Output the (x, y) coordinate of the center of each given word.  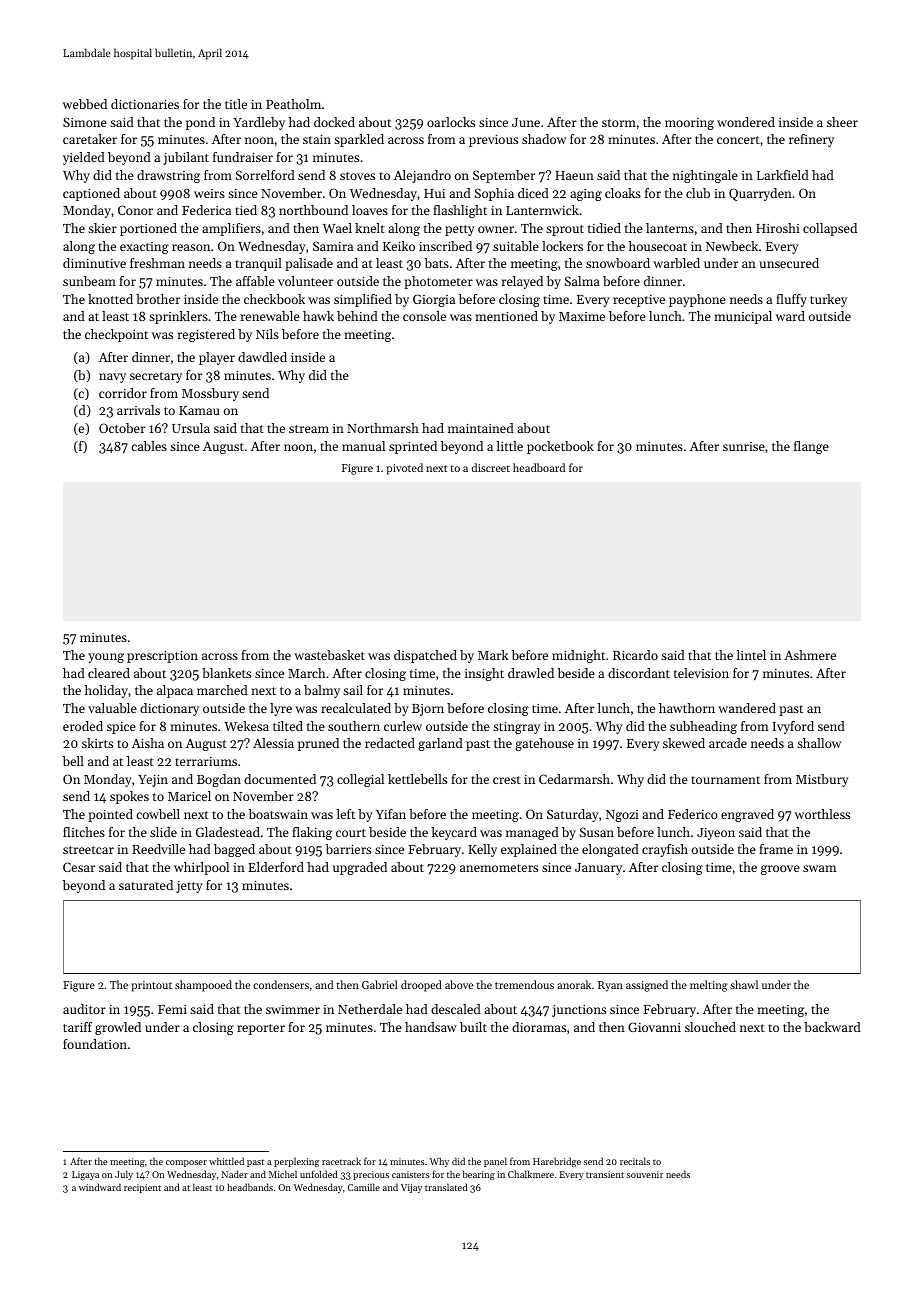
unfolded (318, 1174)
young (106, 658)
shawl (744, 984)
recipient (142, 1188)
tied (246, 210)
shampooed (203, 986)
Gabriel (380, 984)
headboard (539, 467)
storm (619, 123)
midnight (578, 656)
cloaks (623, 193)
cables (149, 446)
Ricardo (635, 655)
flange (811, 447)
